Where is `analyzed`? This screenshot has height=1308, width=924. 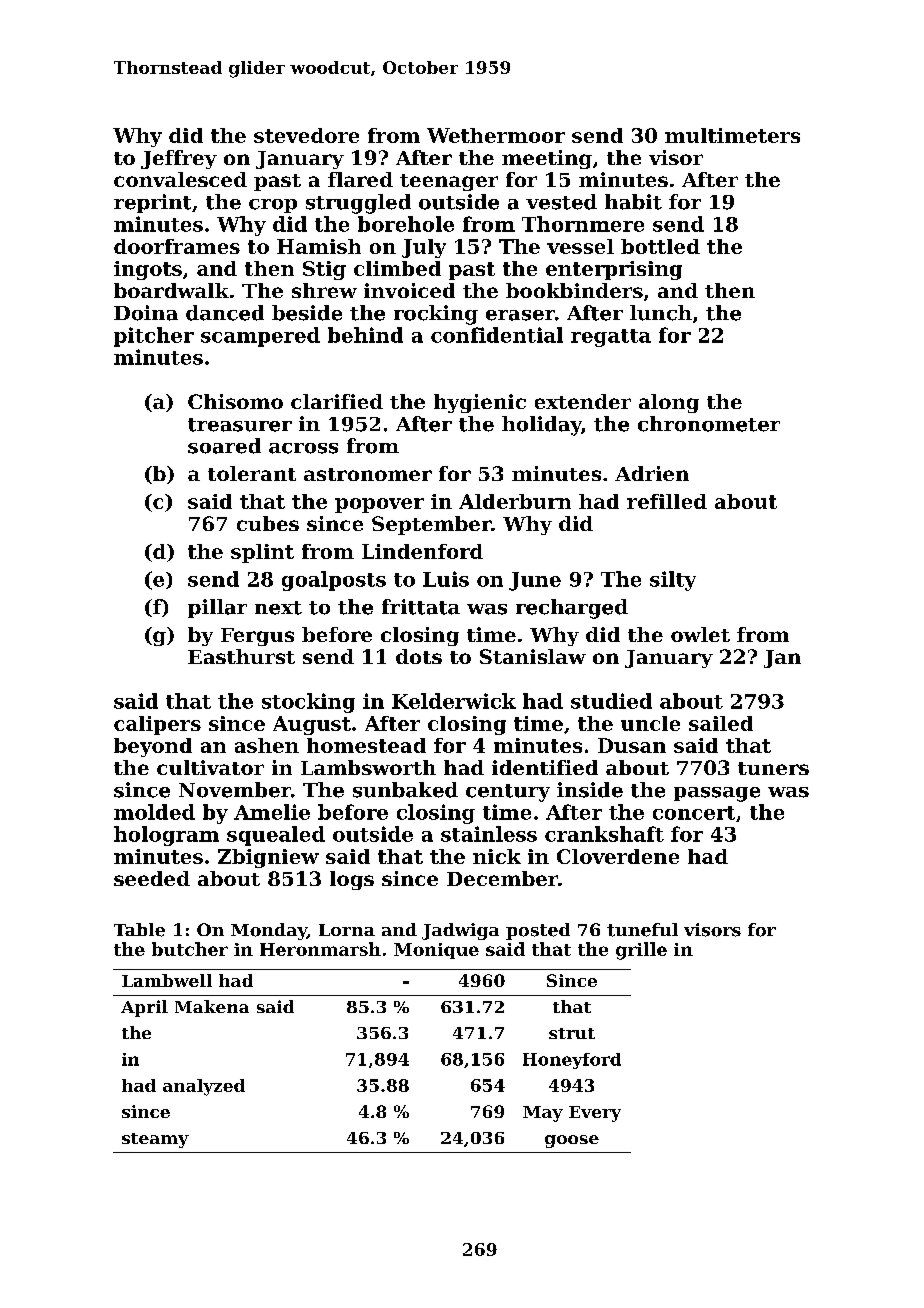
analyzed is located at coordinates (204, 1087).
